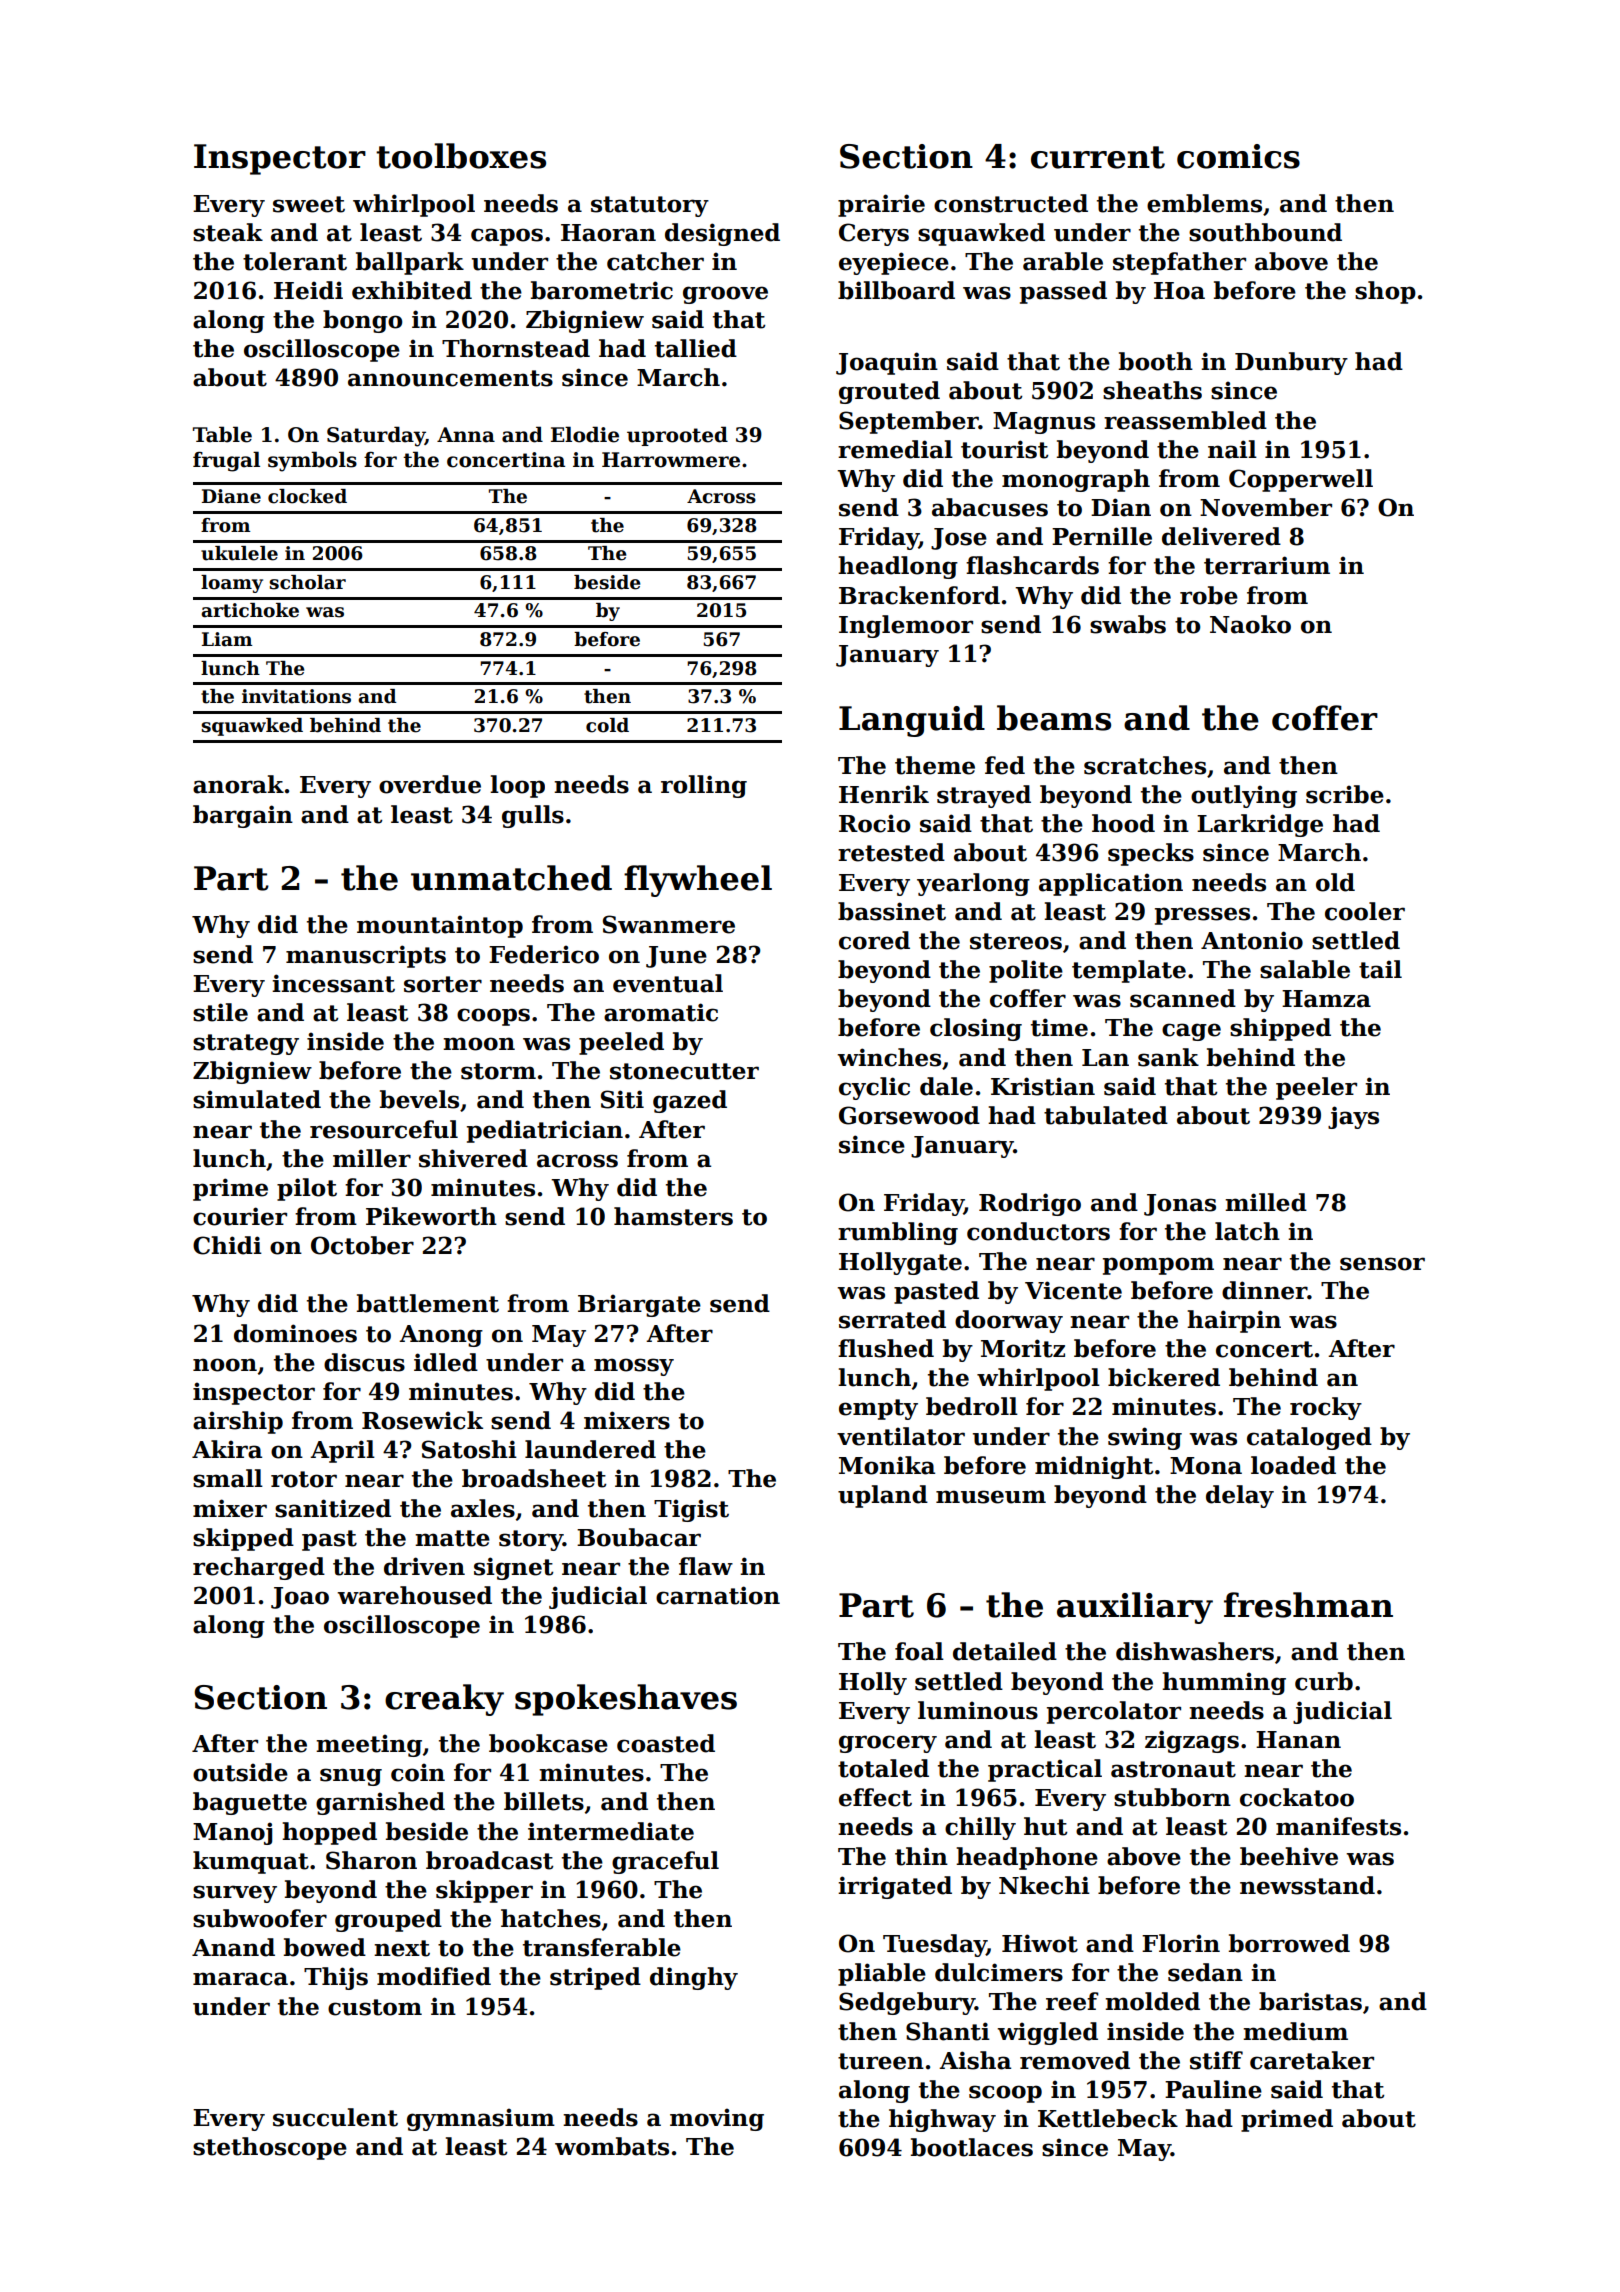 The width and height of the screenshot is (1620, 2292). I want to click on comics, so click(1238, 156).
